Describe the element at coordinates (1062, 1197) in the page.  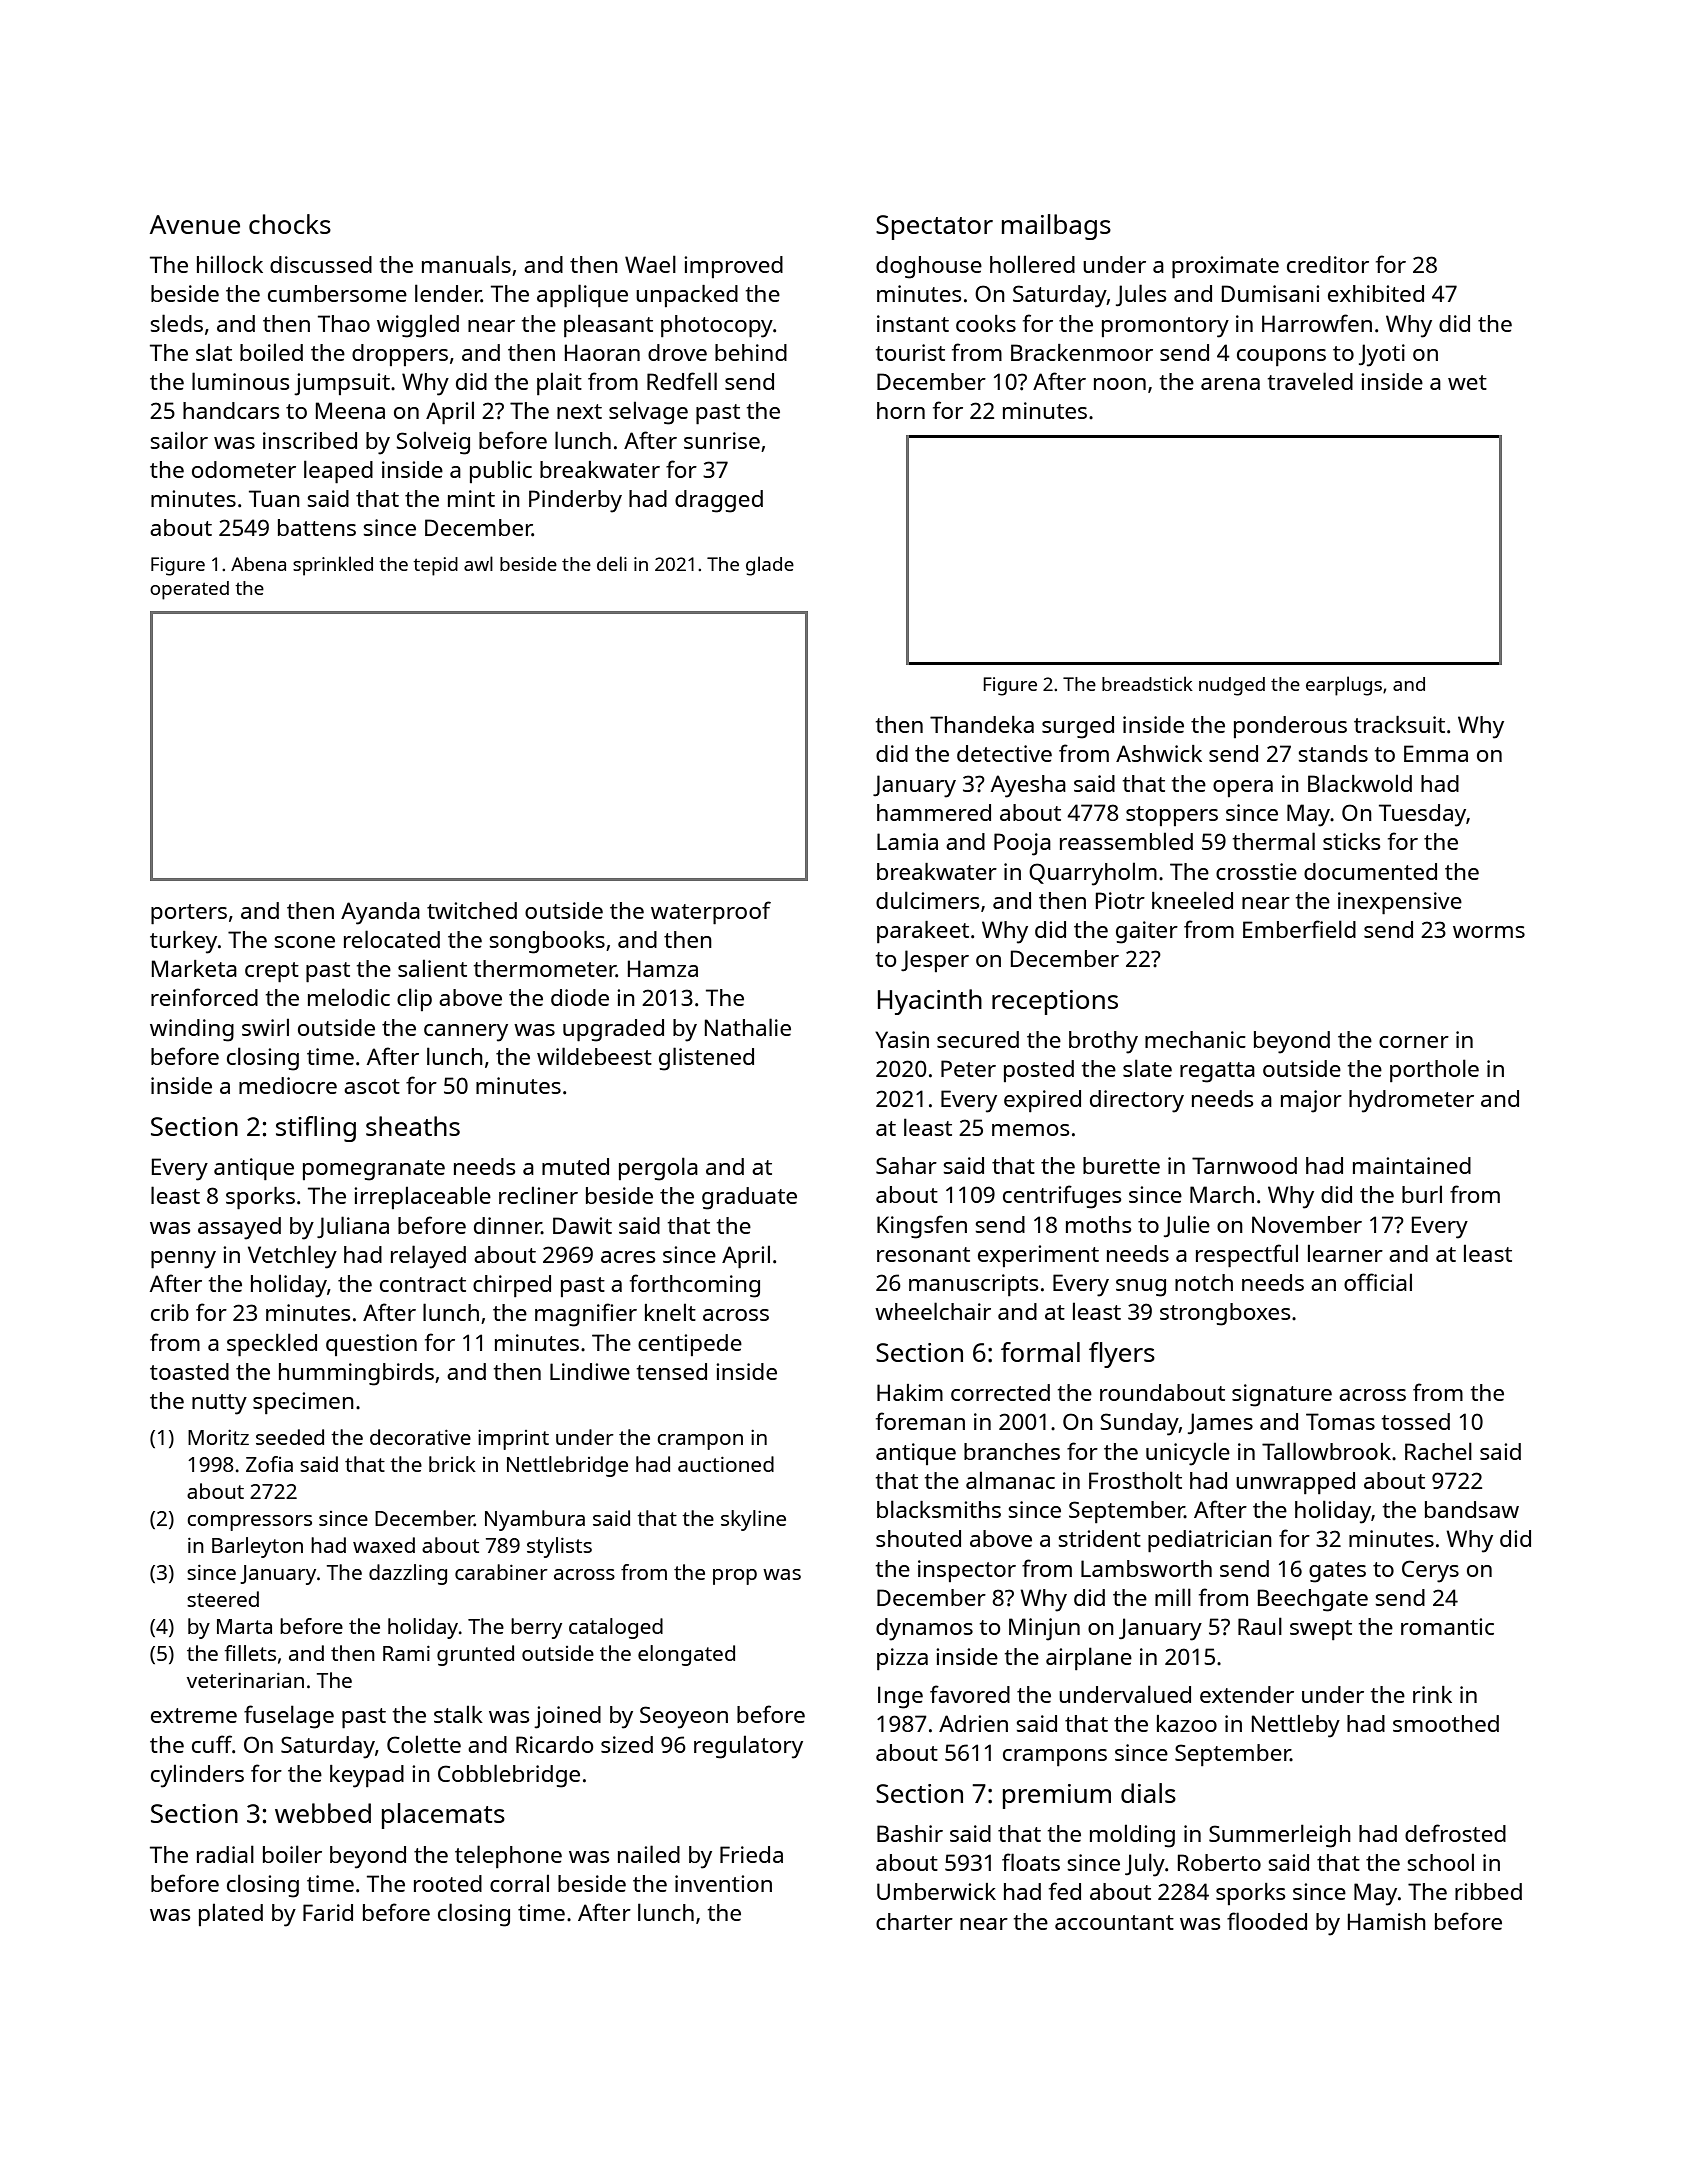
I see `centrifuges` at that location.
